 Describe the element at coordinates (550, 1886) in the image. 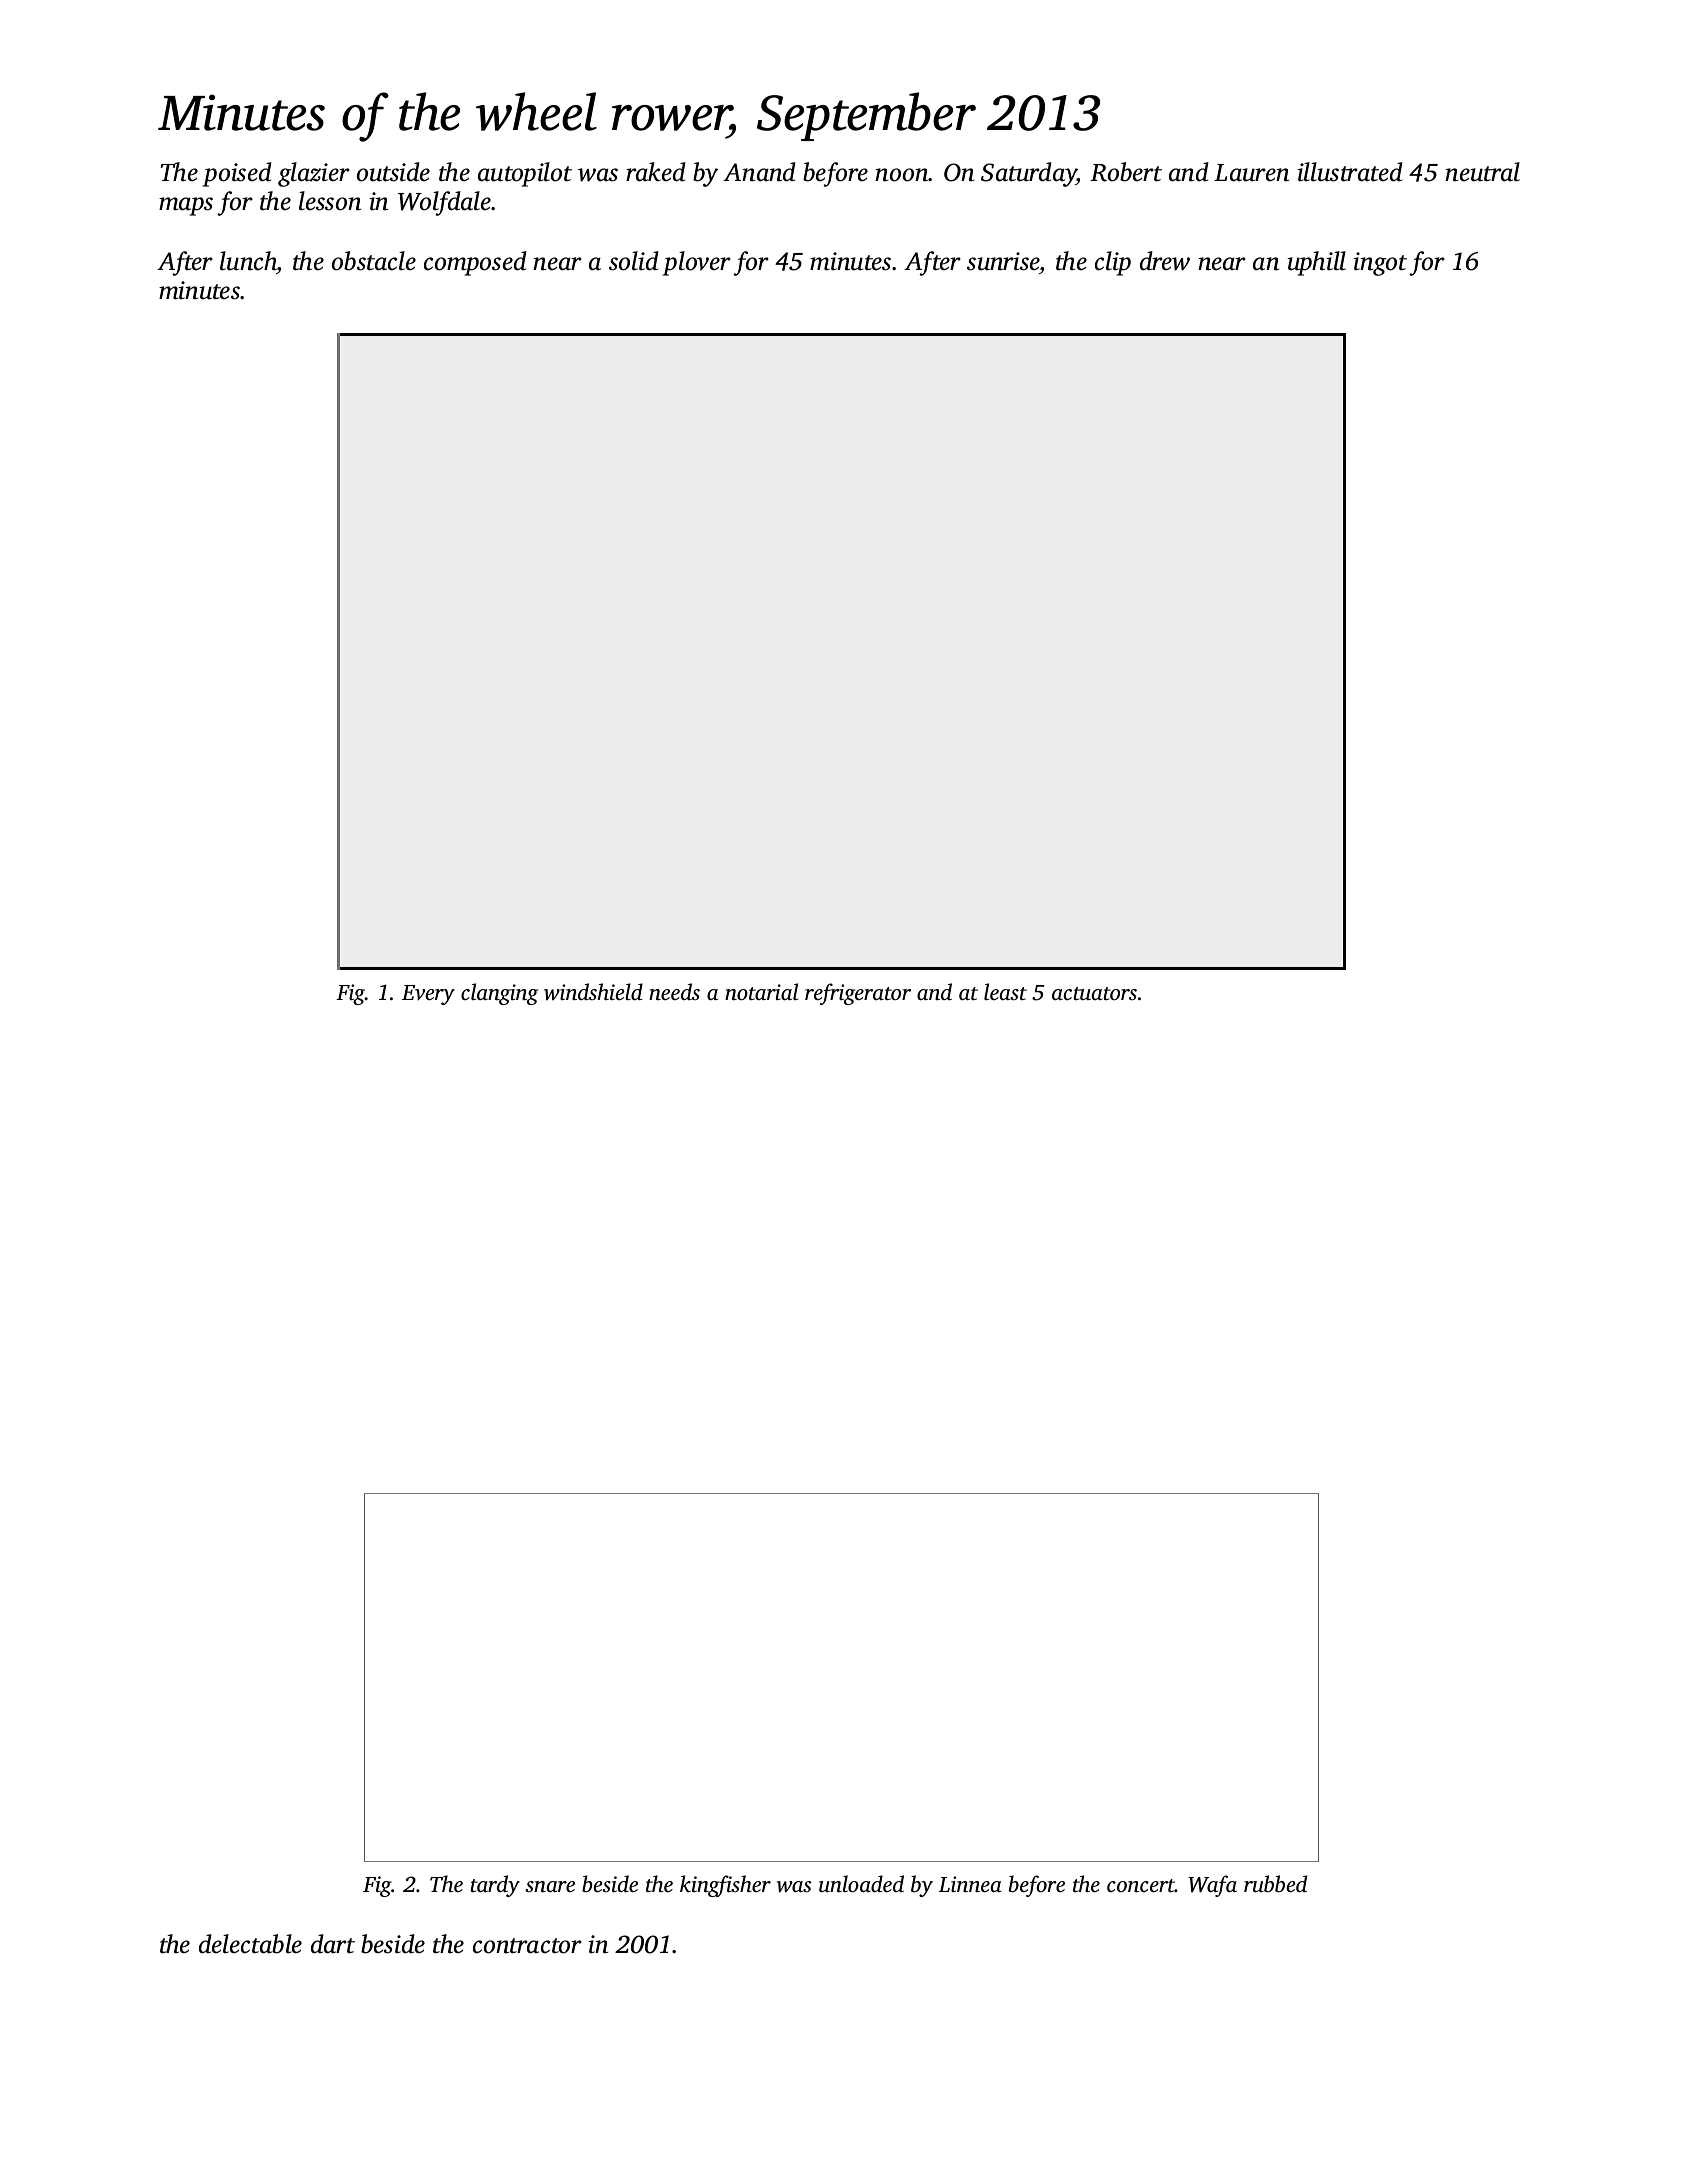

I see `snare` at that location.
